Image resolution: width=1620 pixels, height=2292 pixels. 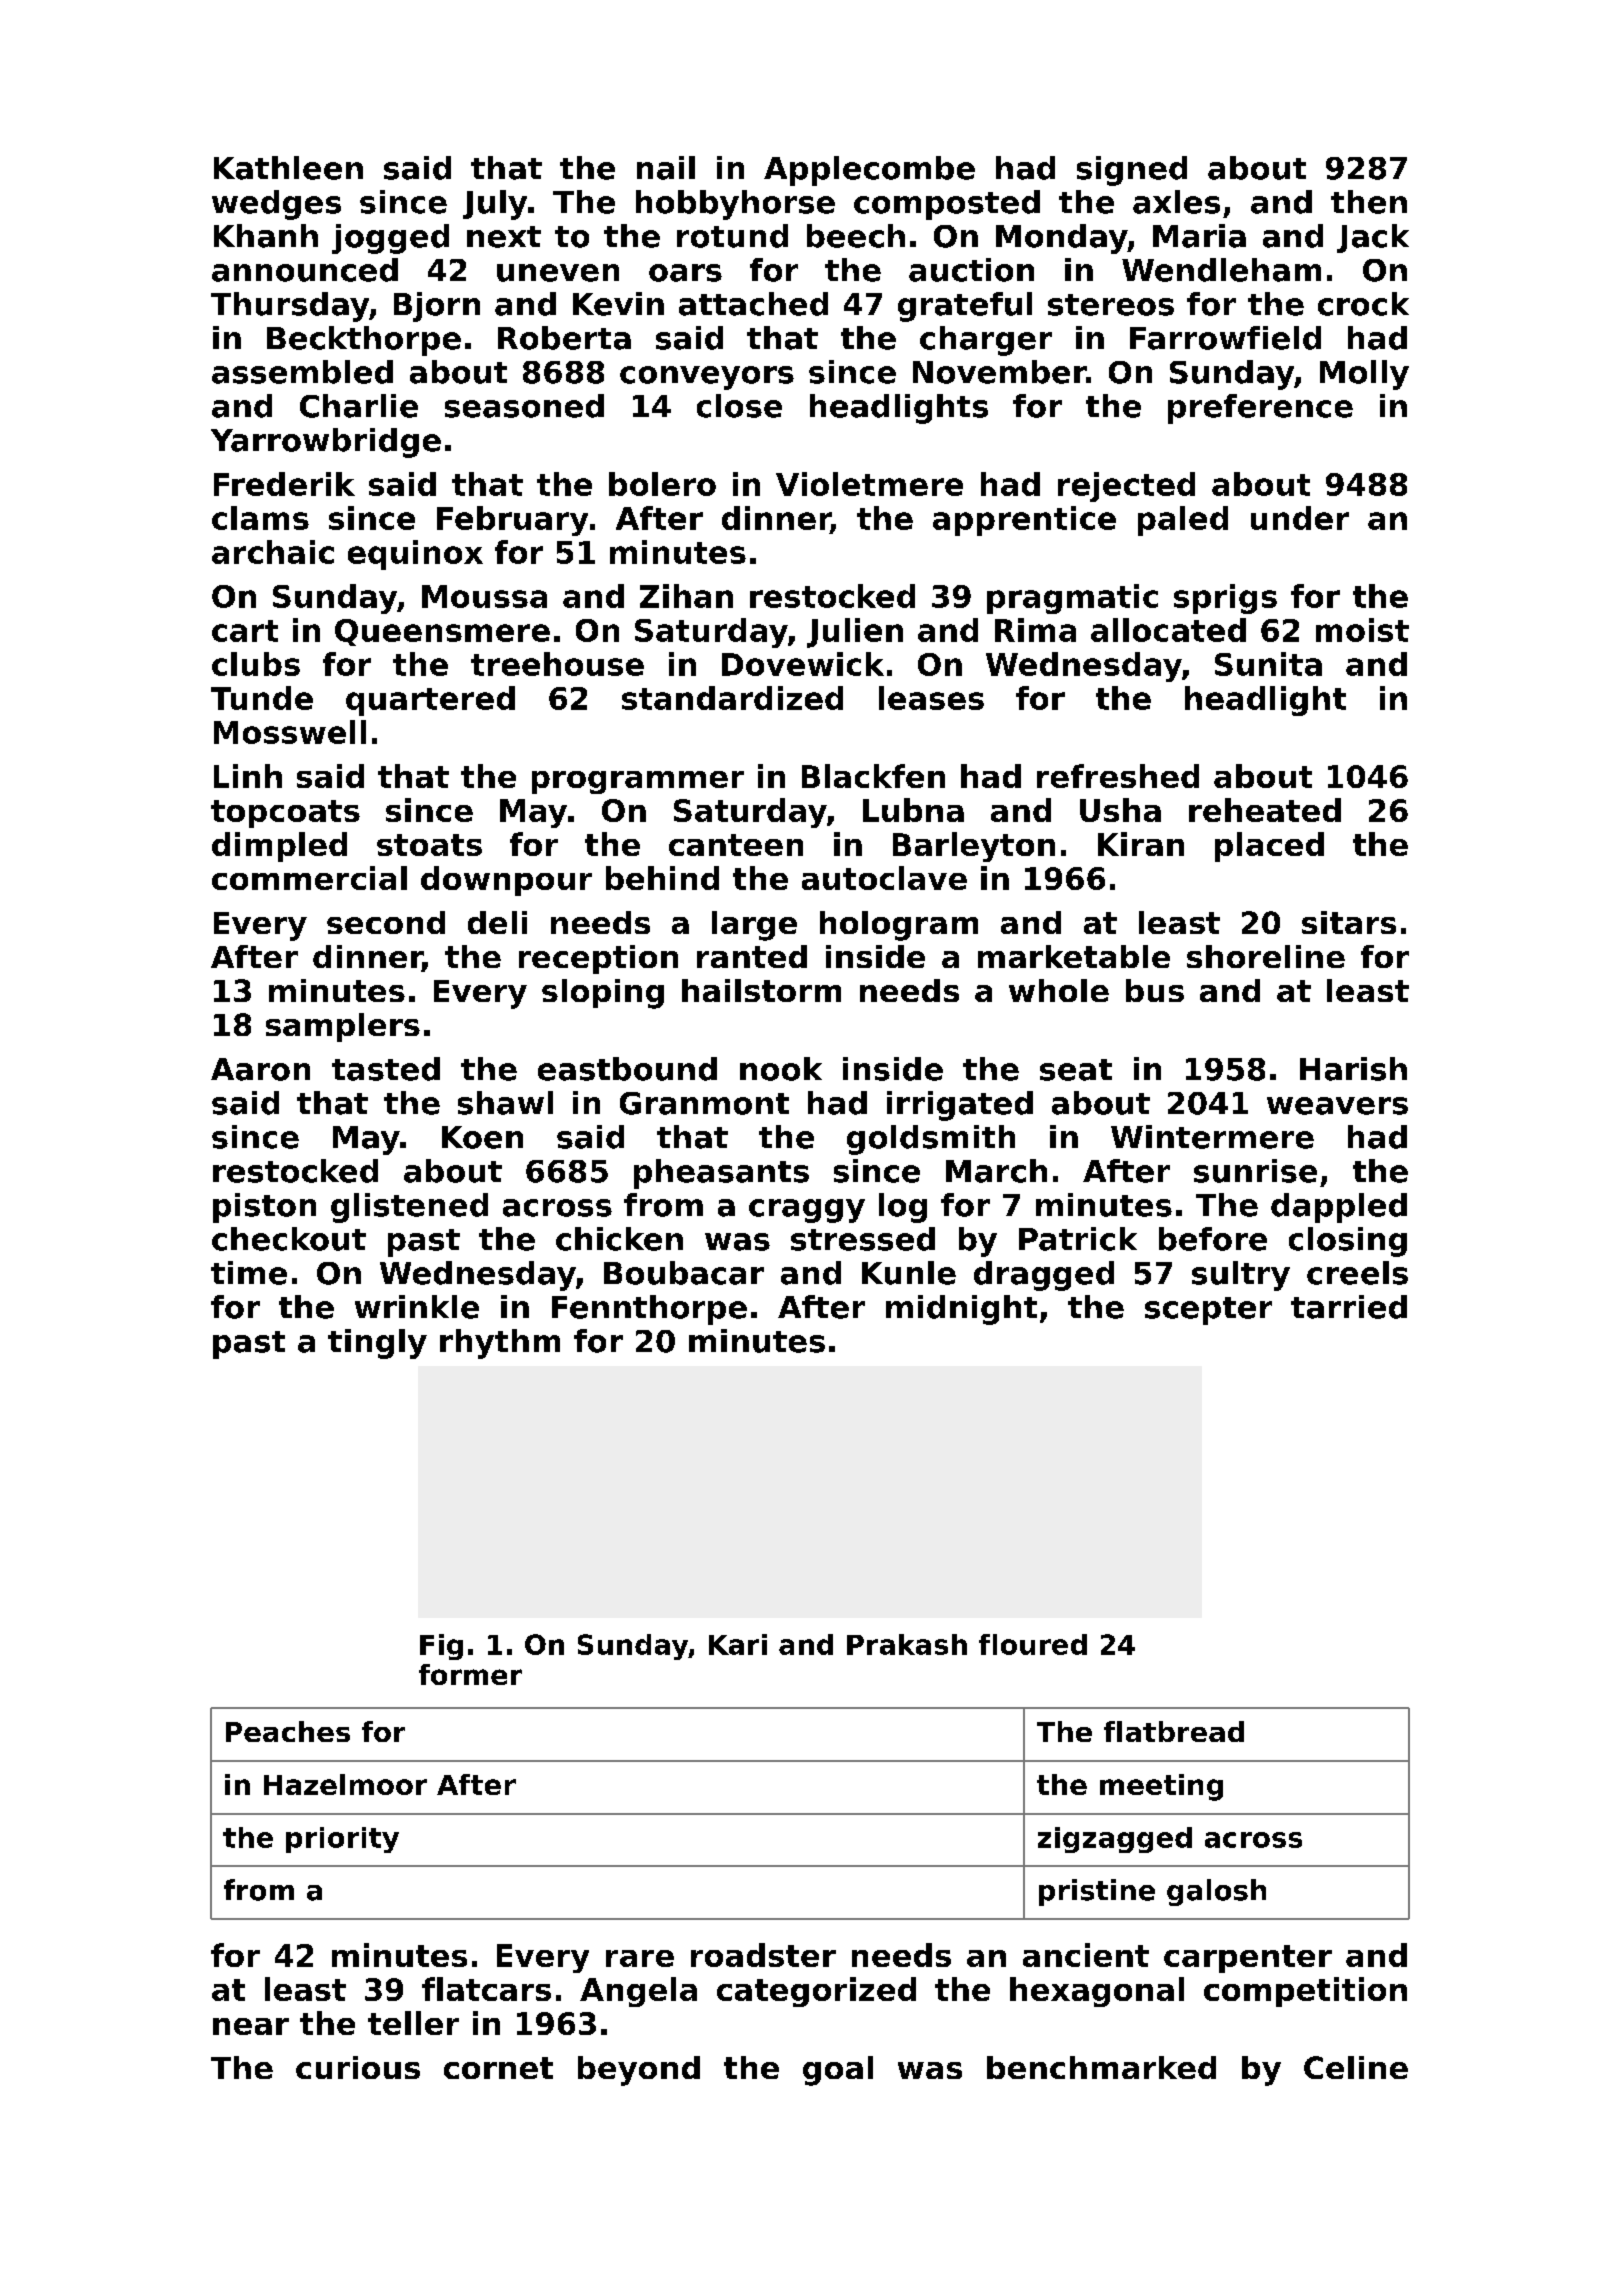 What do you see at coordinates (288, 168) in the screenshot?
I see `Kathleen` at bounding box center [288, 168].
